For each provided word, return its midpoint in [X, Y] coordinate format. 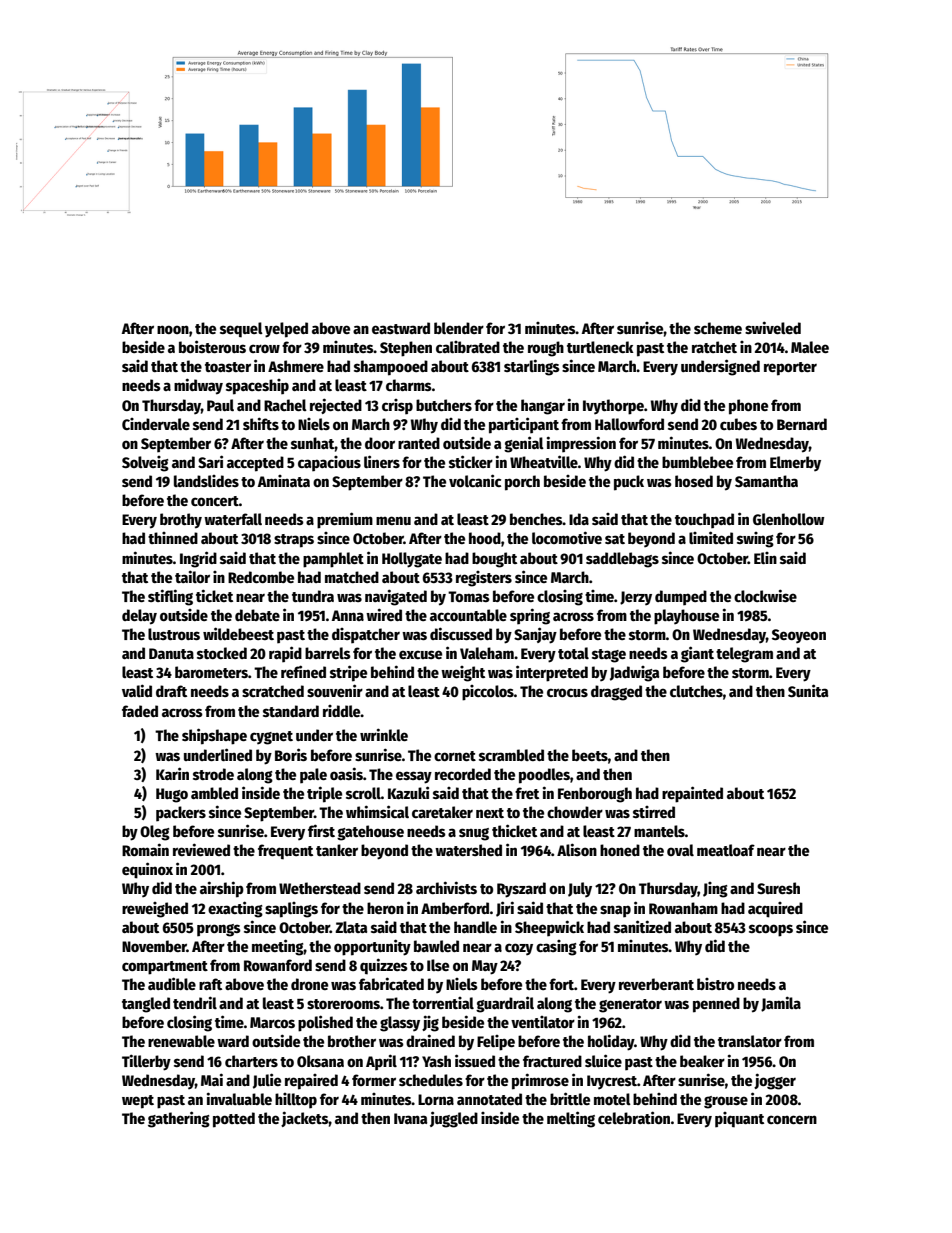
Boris [291, 754]
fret [527, 793]
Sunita [808, 690]
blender [459, 328]
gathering [179, 1119]
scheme [718, 328]
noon [173, 329]
